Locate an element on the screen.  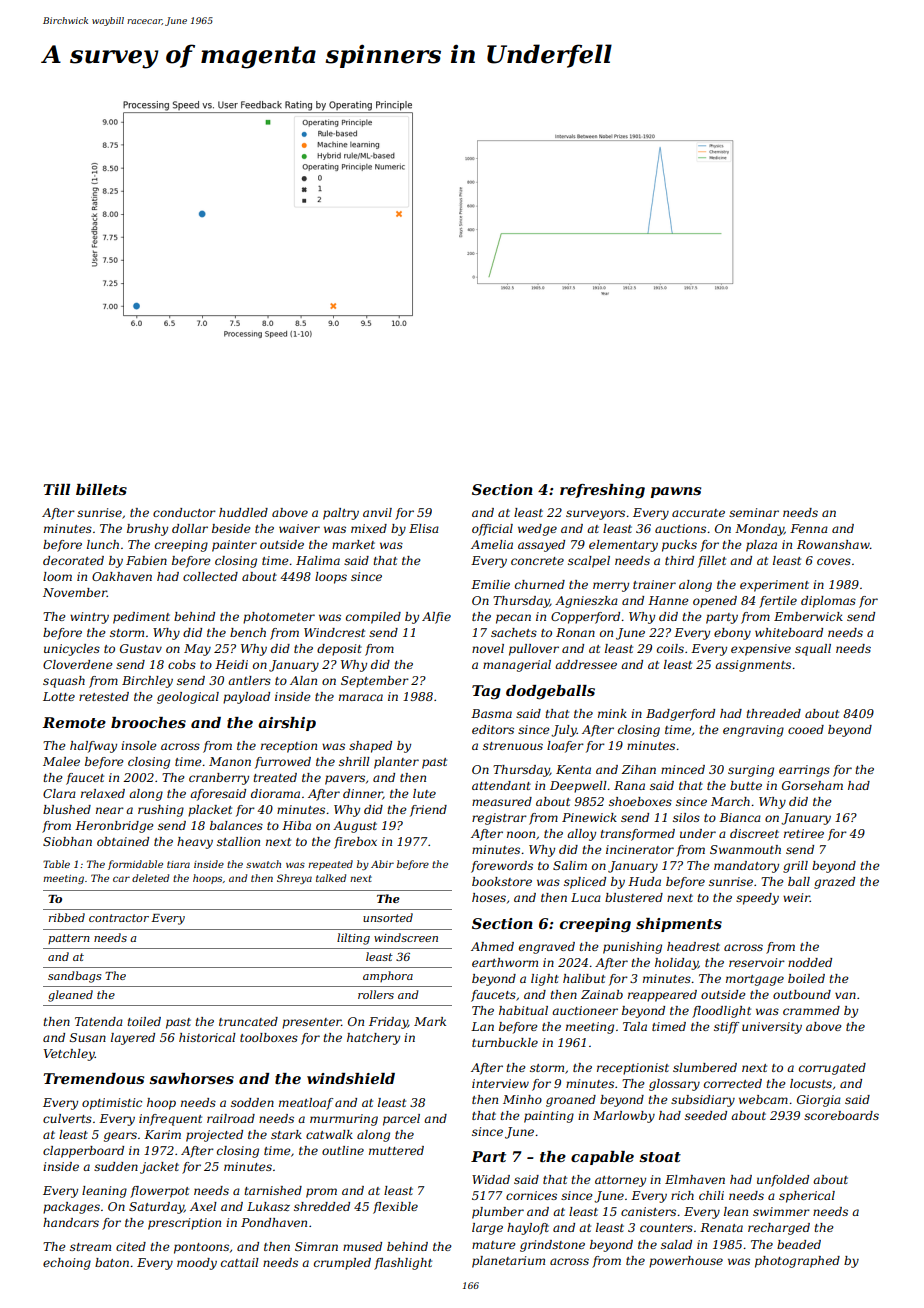
pawns is located at coordinates (675, 492).
